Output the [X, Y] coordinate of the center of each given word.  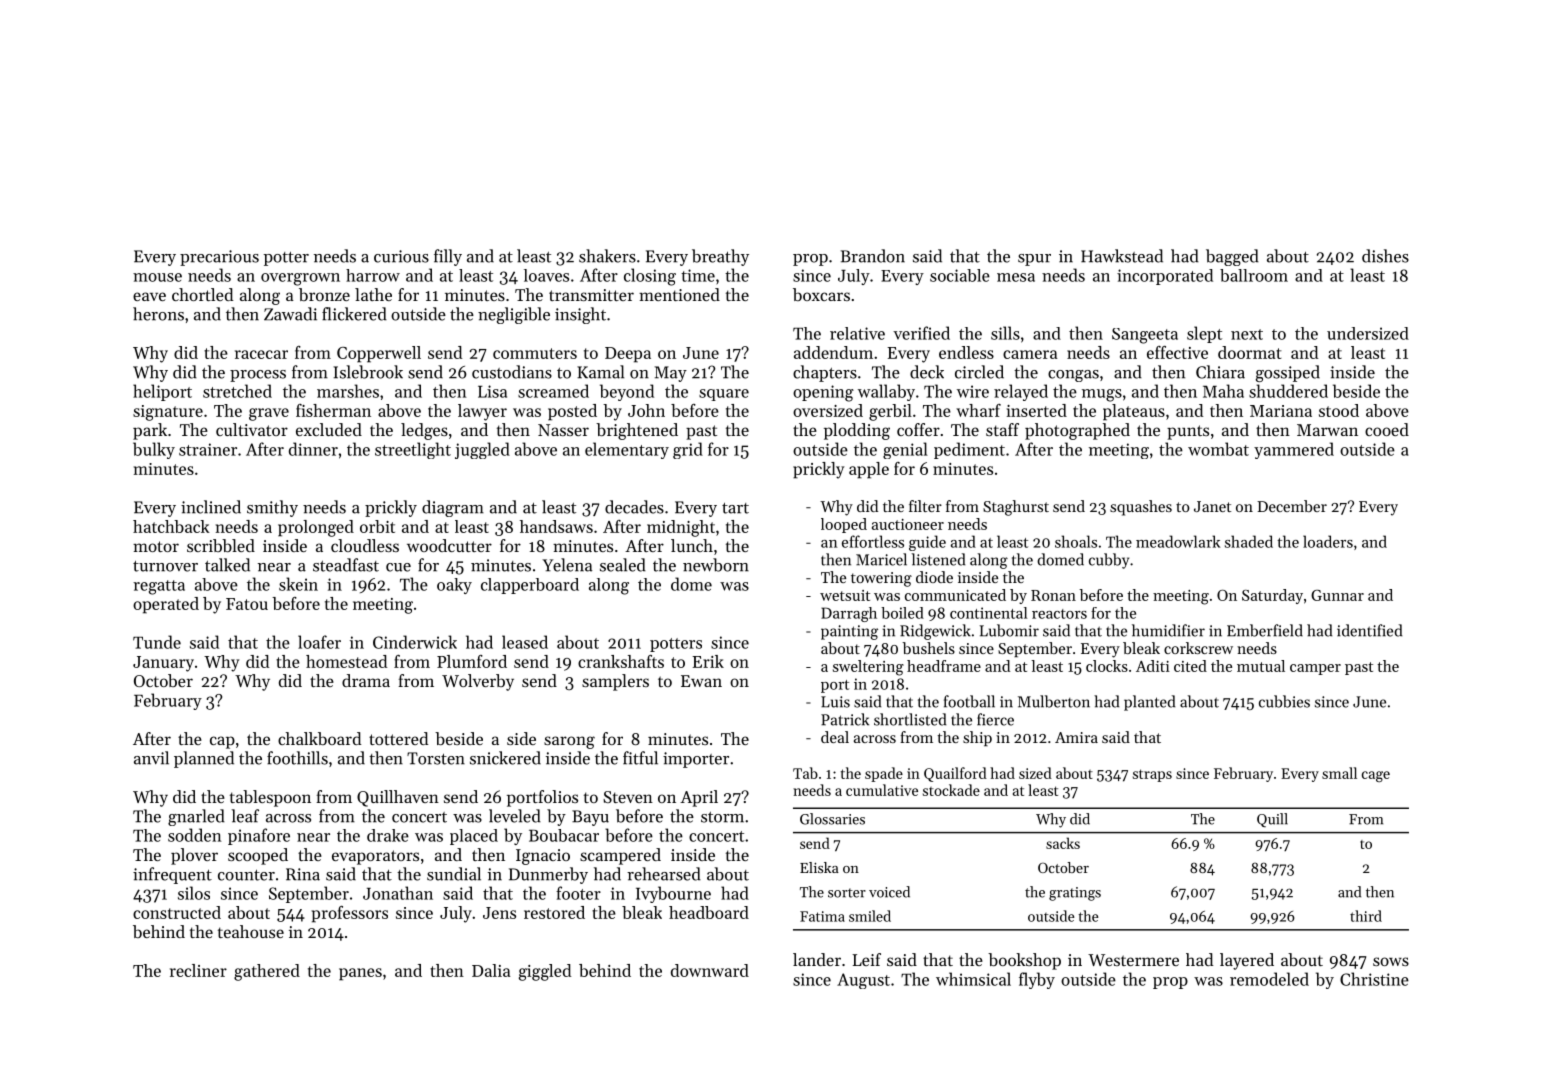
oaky [454, 586]
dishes [1385, 256]
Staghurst [1016, 508]
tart [735, 508]
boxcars [821, 294]
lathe [373, 294]
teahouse [251, 931]
